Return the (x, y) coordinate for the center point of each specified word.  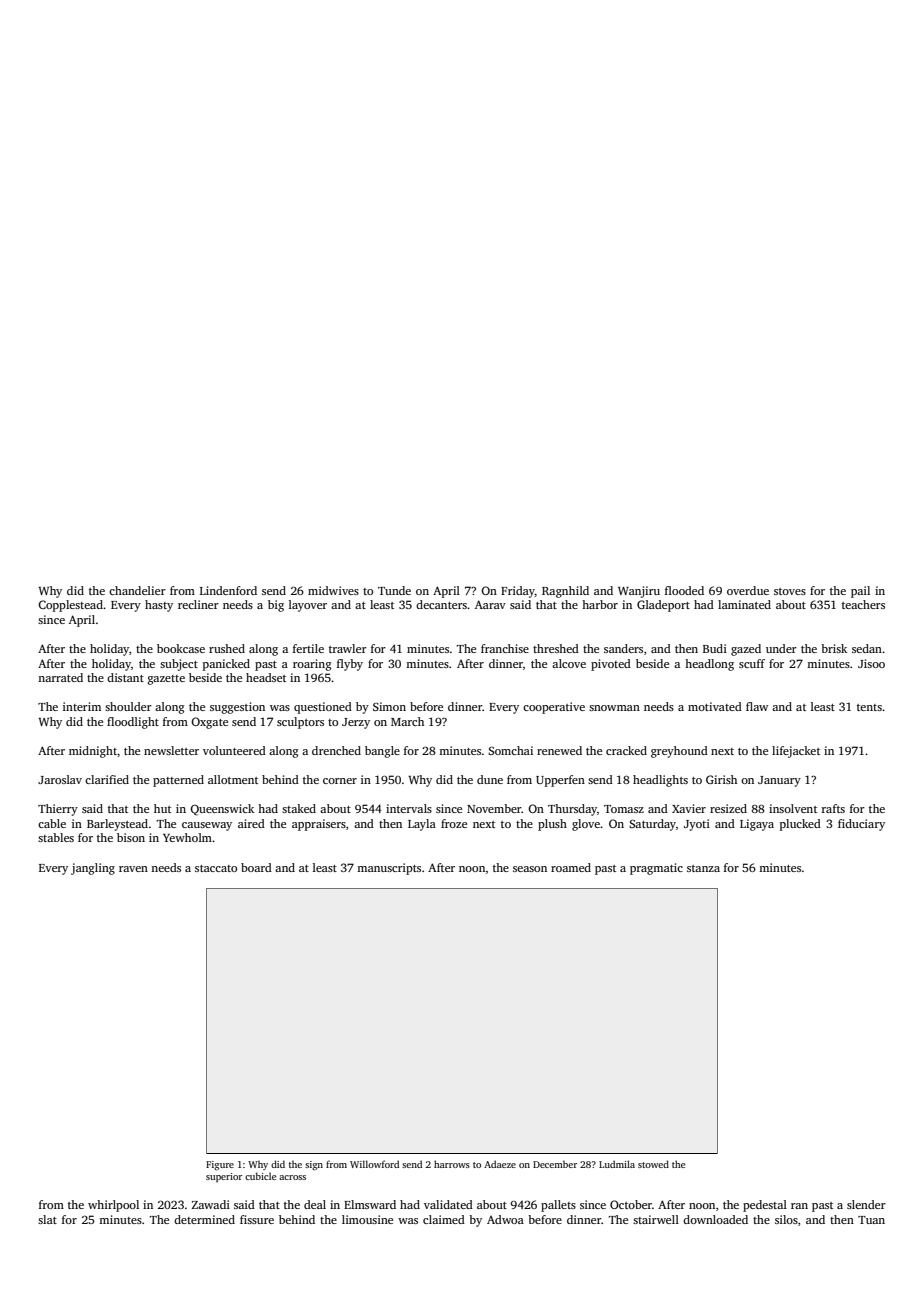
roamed (571, 867)
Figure (220, 1166)
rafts (833, 808)
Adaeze (500, 1164)
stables (56, 837)
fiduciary (861, 825)
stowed (653, 1164)
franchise (505, 648)
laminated (744, 604)
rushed (227, 648)
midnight (93, 752)
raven (133, 869)
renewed (559, 750)
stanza (703, 868)
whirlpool (113, 1206)
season (530, 869)
